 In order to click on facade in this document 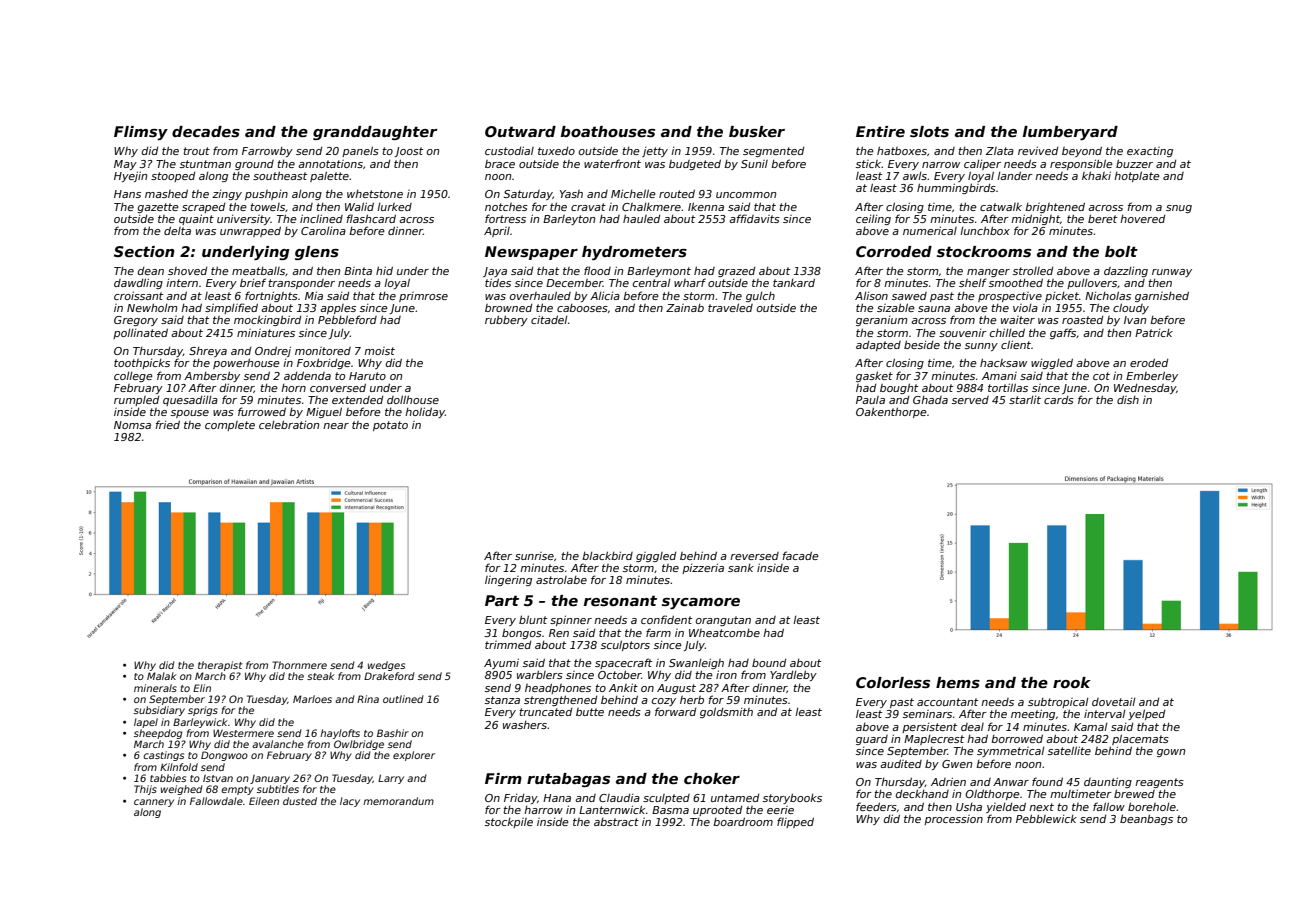, I will do `click(800, 555)`.
